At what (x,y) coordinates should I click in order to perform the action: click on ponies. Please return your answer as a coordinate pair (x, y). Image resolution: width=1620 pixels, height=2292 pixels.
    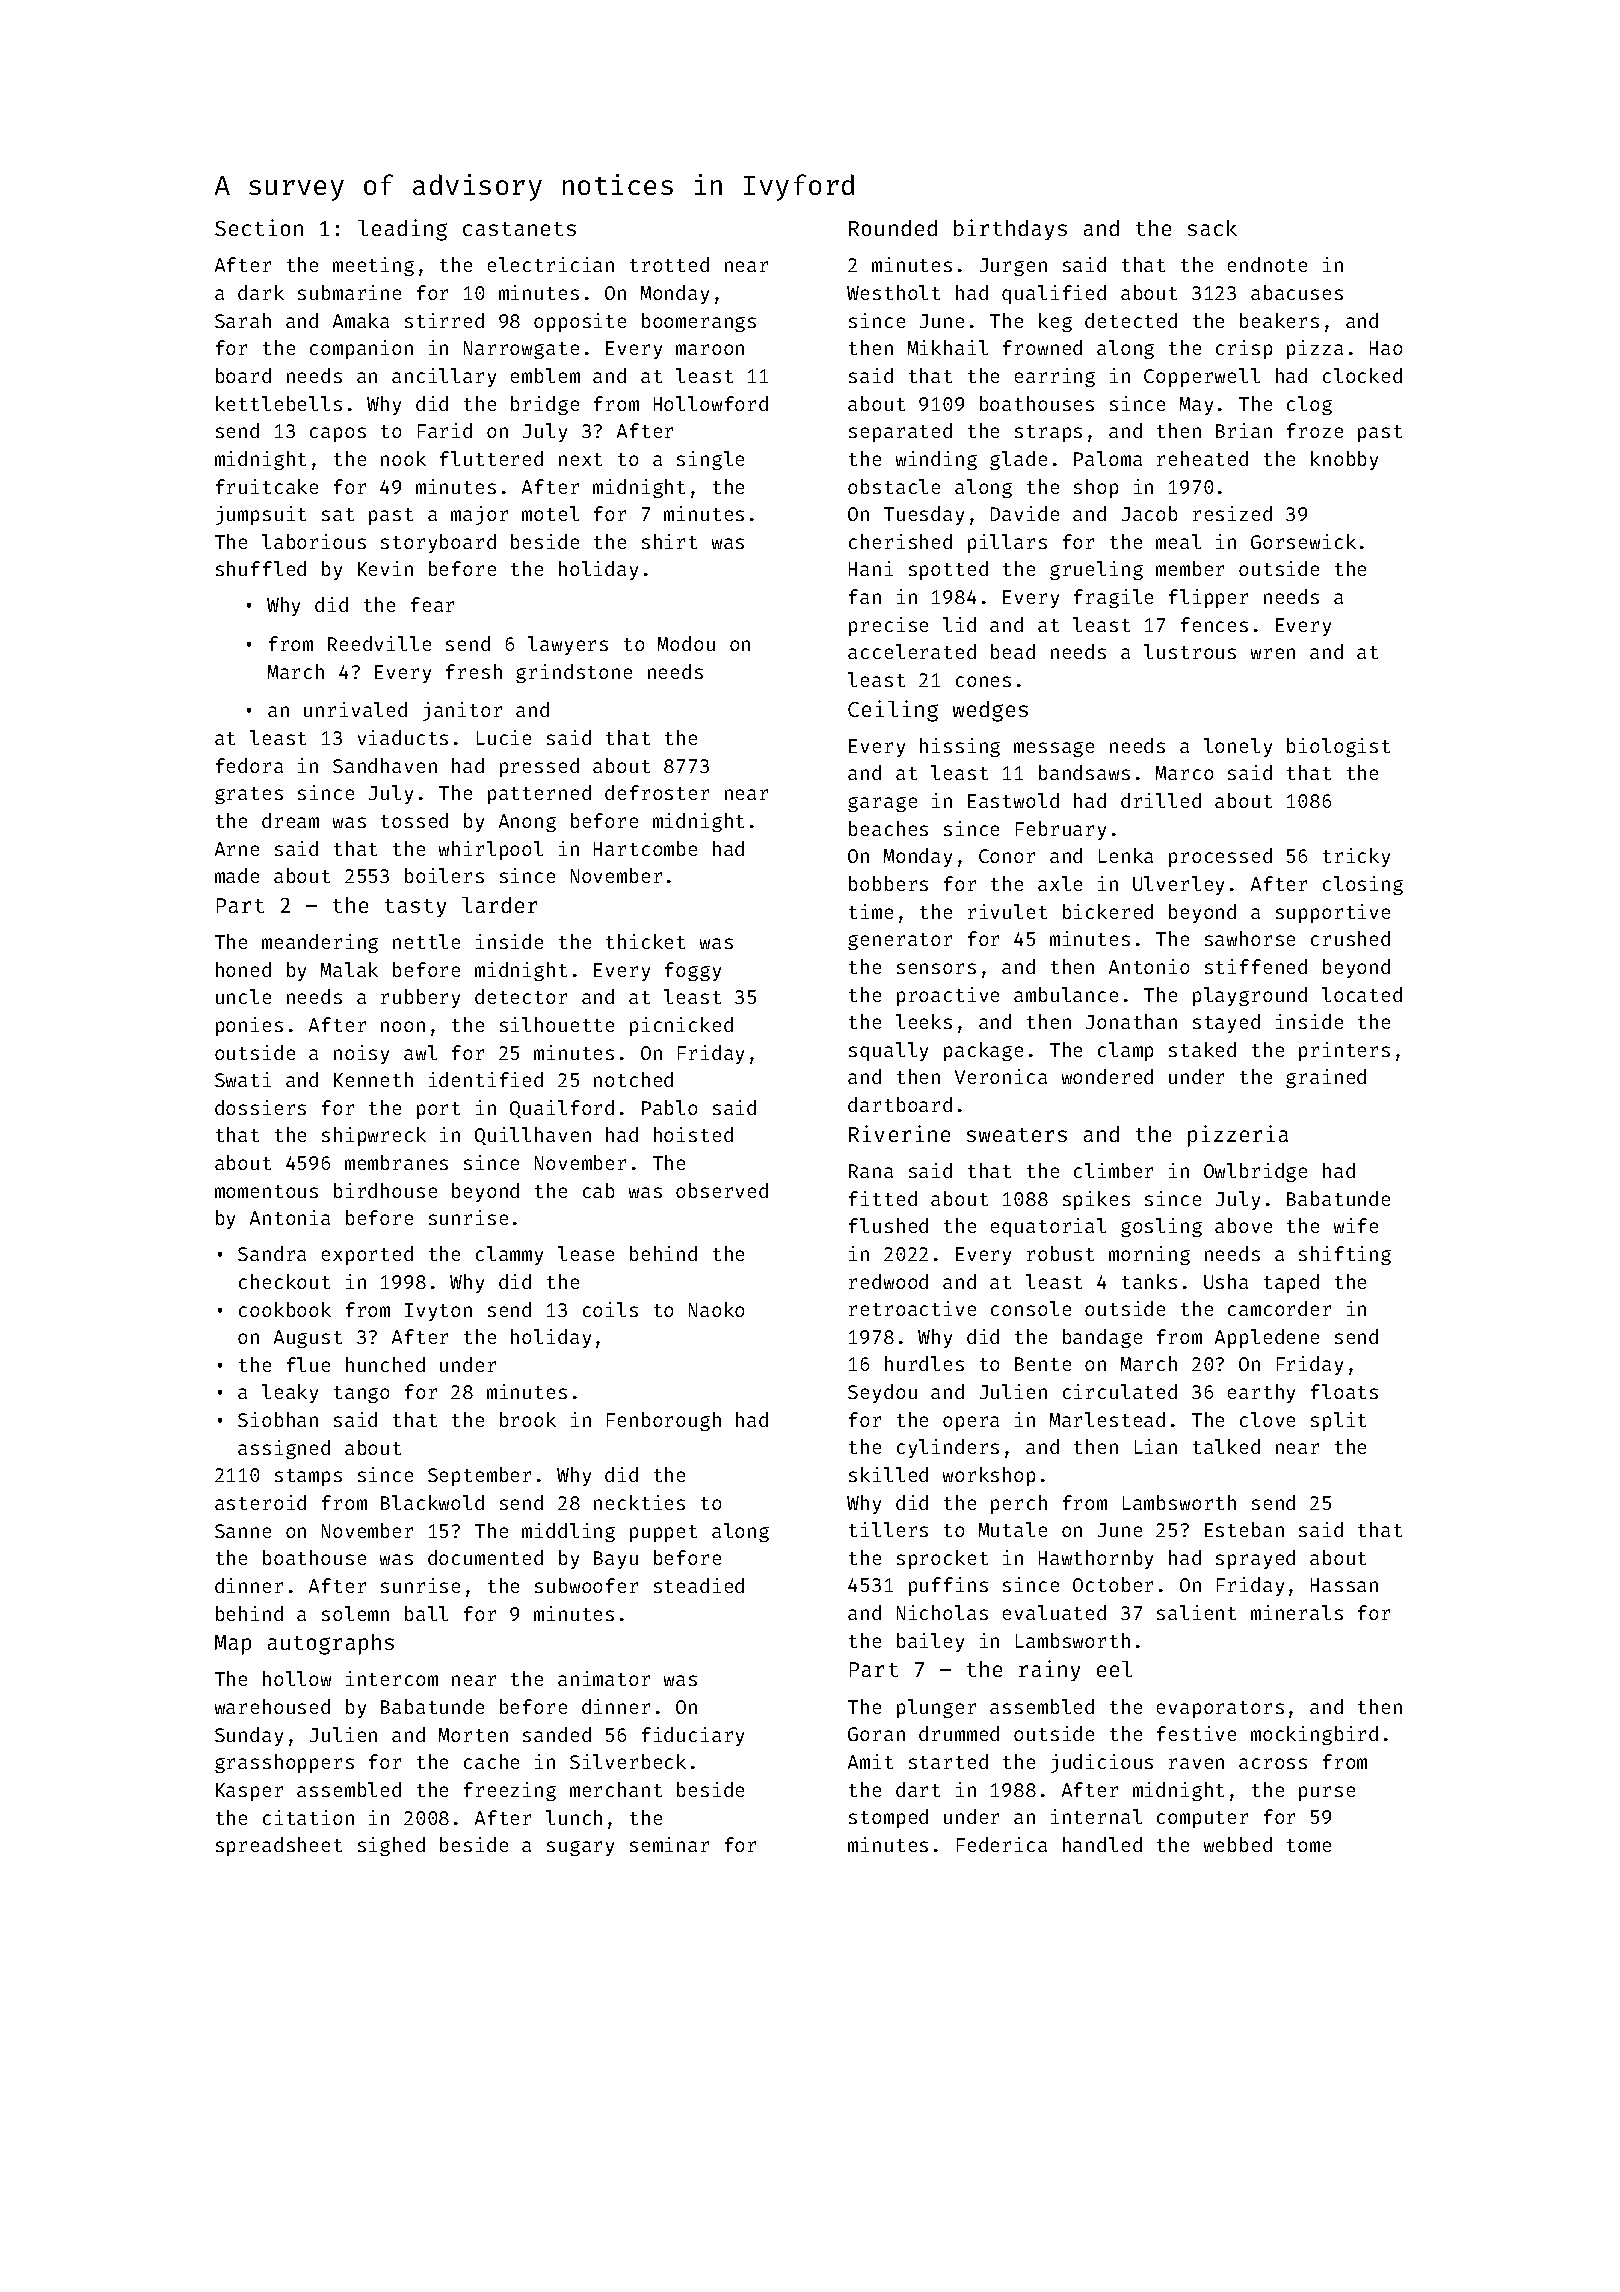
    Looking at the image, I should click on (249, 1026).
